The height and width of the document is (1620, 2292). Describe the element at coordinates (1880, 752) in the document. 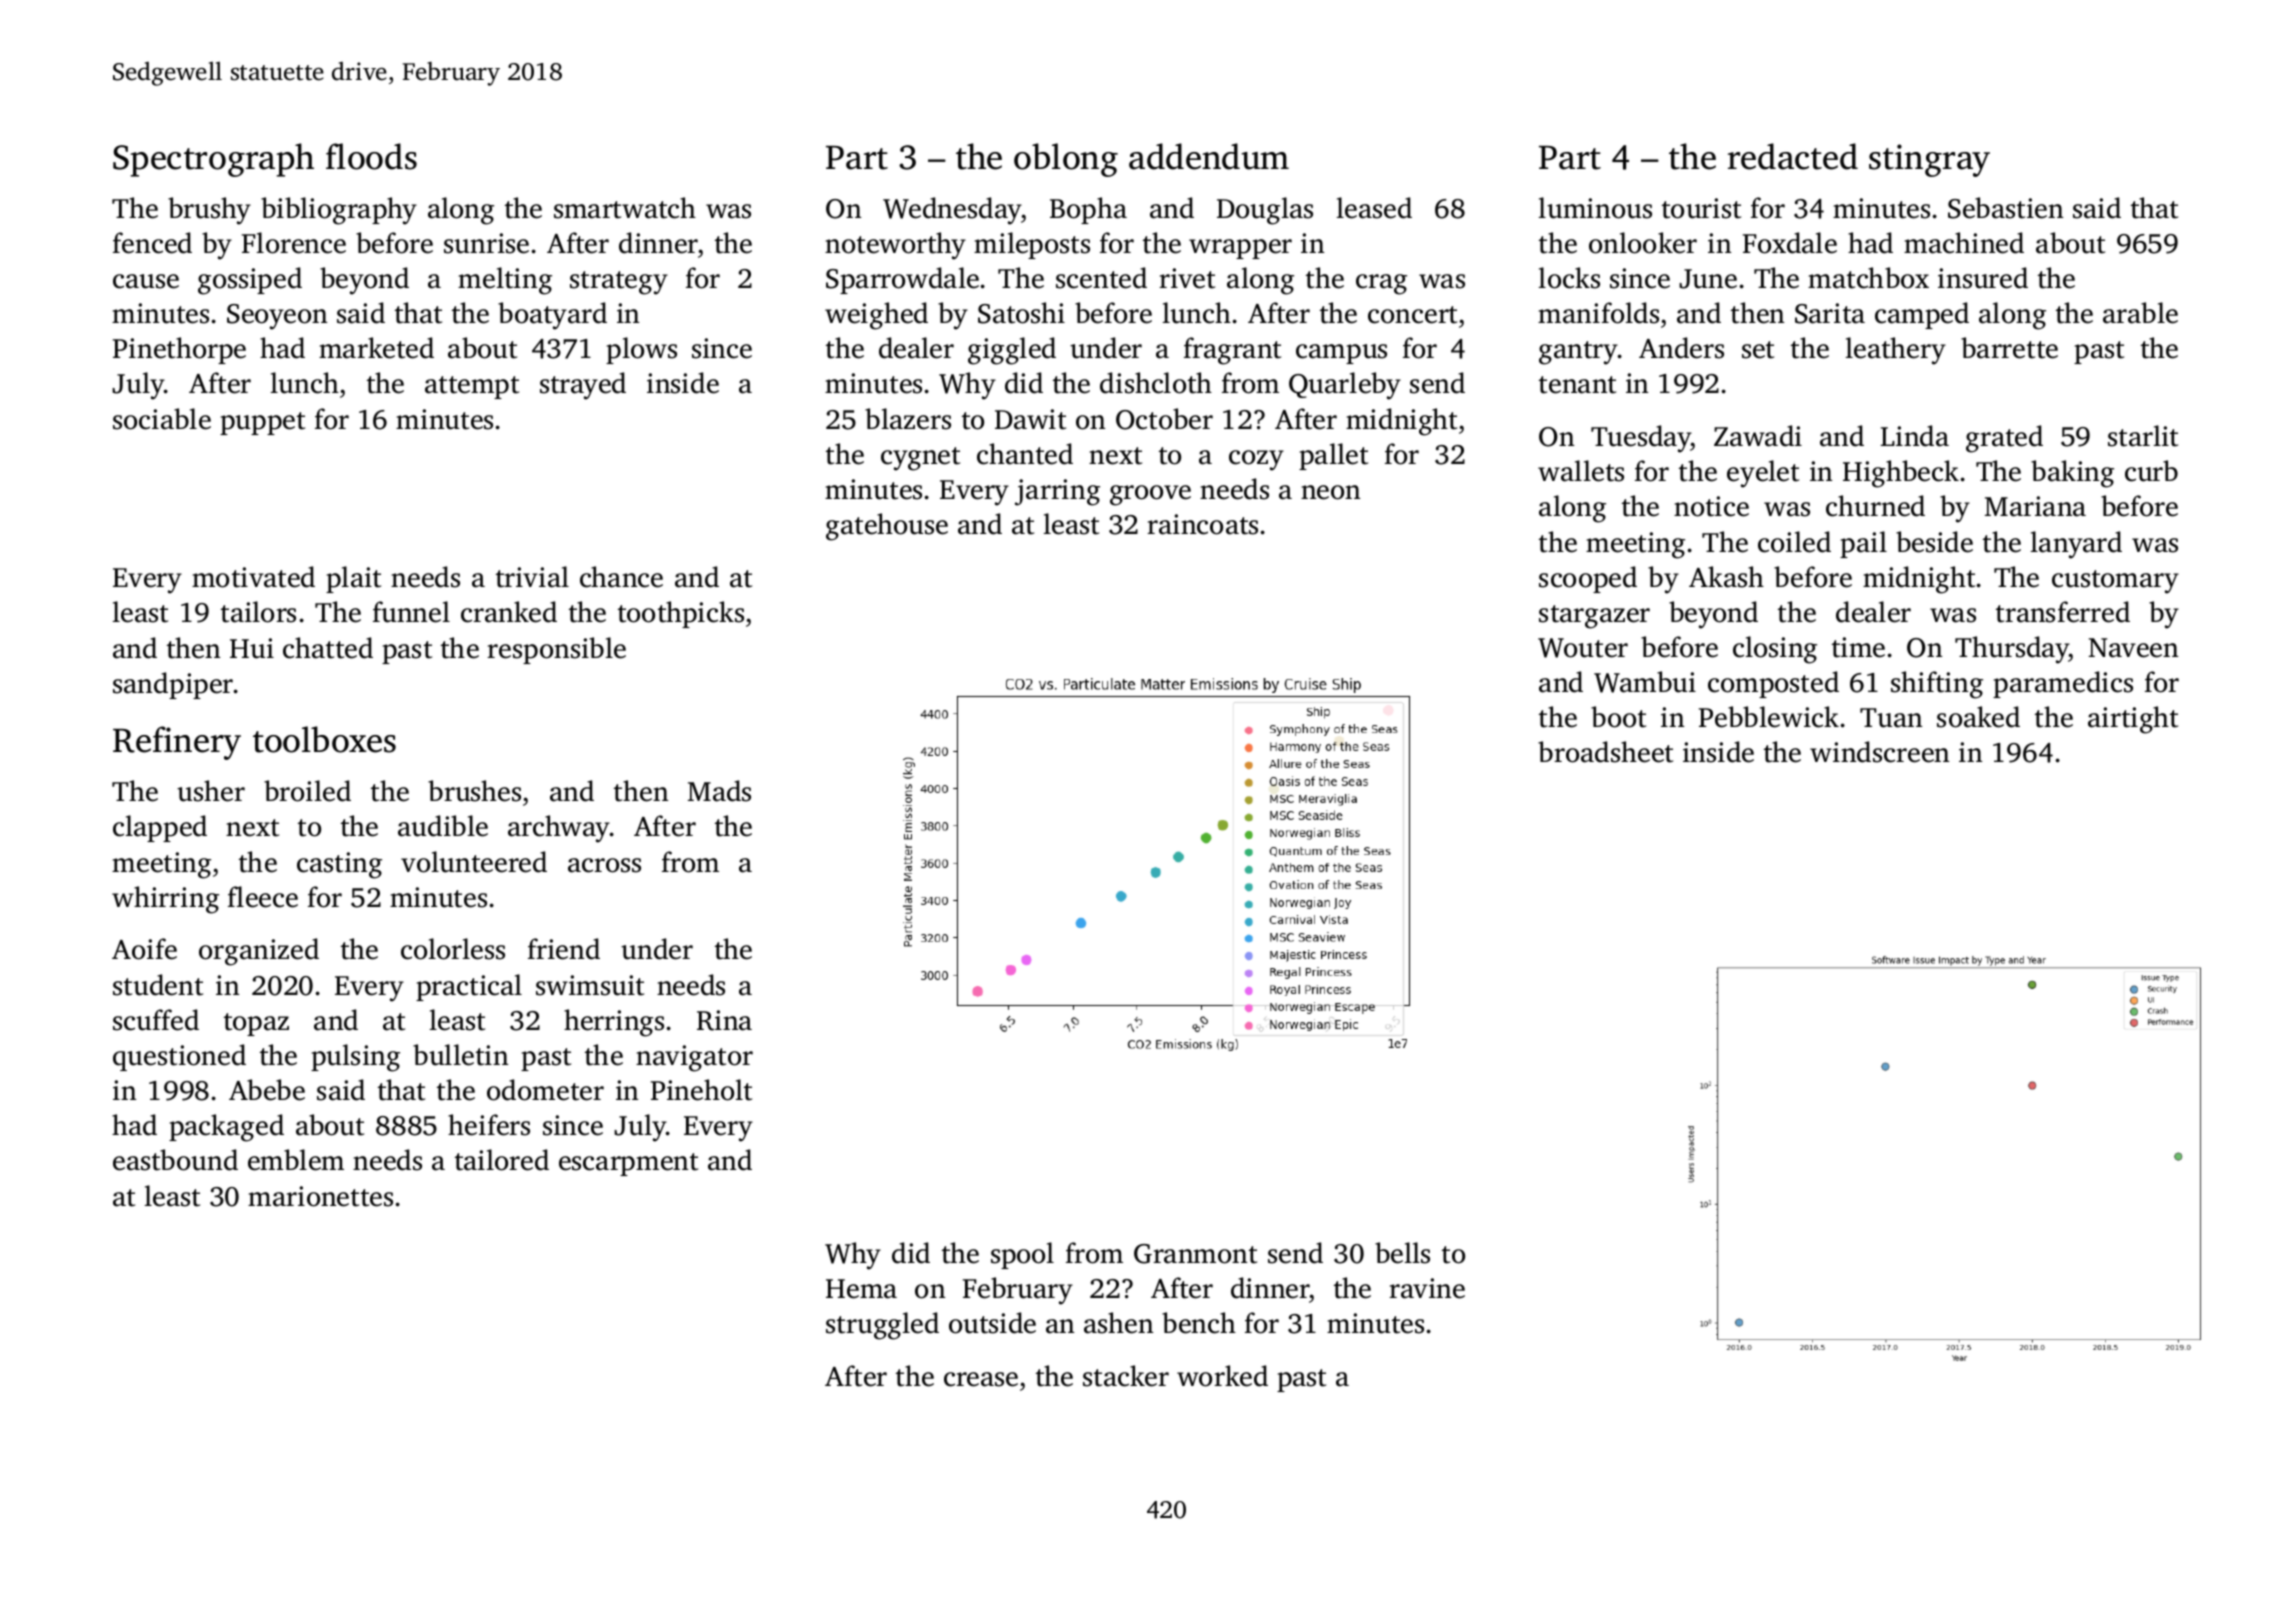

I see `windscreen` at that location.
